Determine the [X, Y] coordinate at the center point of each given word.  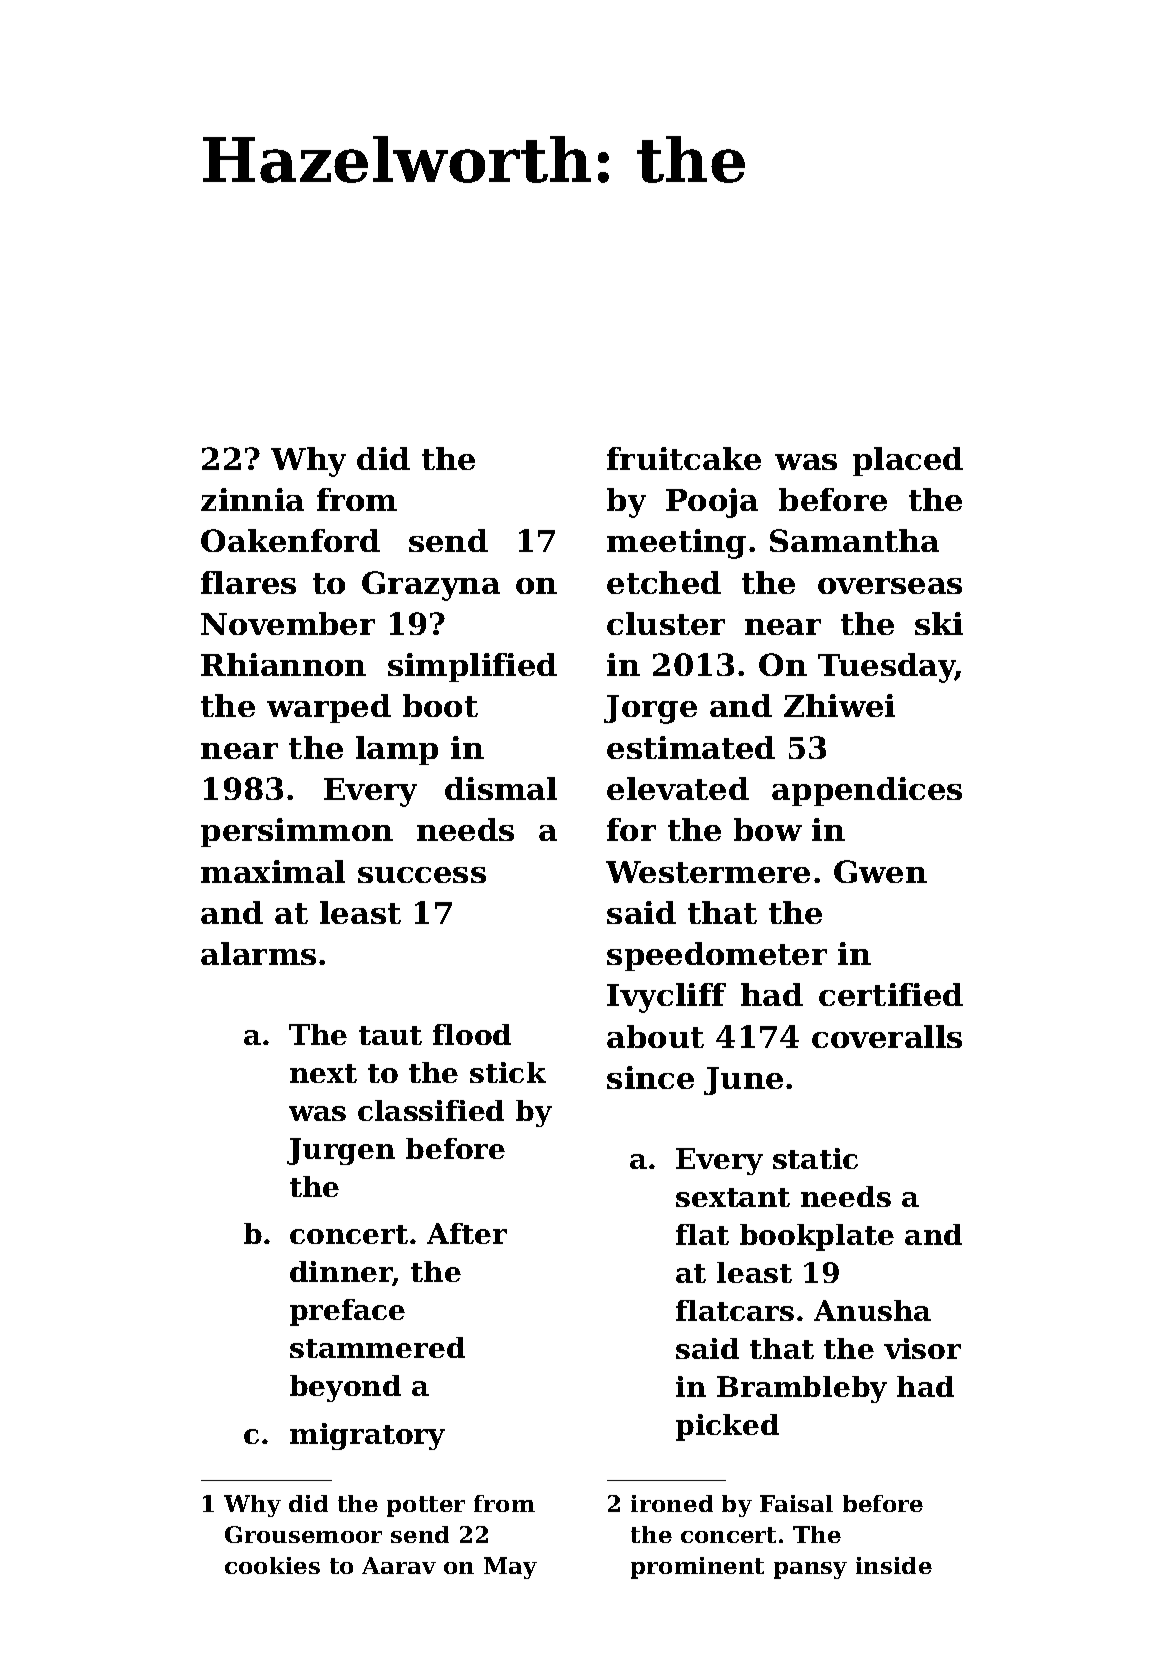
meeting [676, 544]
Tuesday [887, 668]
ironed [672, 1503]
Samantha [854, 540]
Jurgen [341, 1151]
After [467, 1233]
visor [922, 1348]
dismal [501, 788]
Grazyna [431, 586]
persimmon [297, 832]
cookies [272, 1565]
